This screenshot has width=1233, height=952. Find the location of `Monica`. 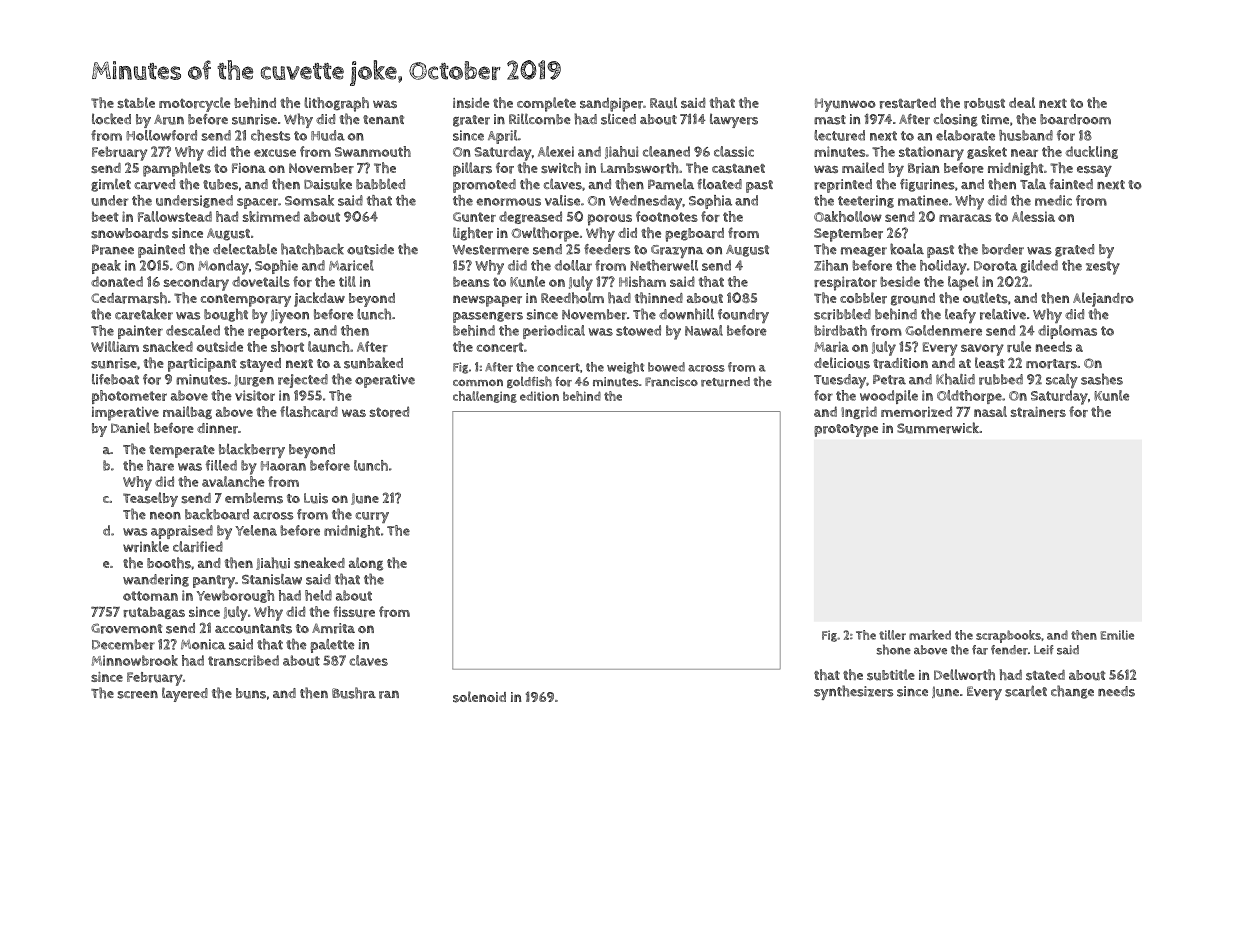

Monica is located at coordinates (203, 644).
